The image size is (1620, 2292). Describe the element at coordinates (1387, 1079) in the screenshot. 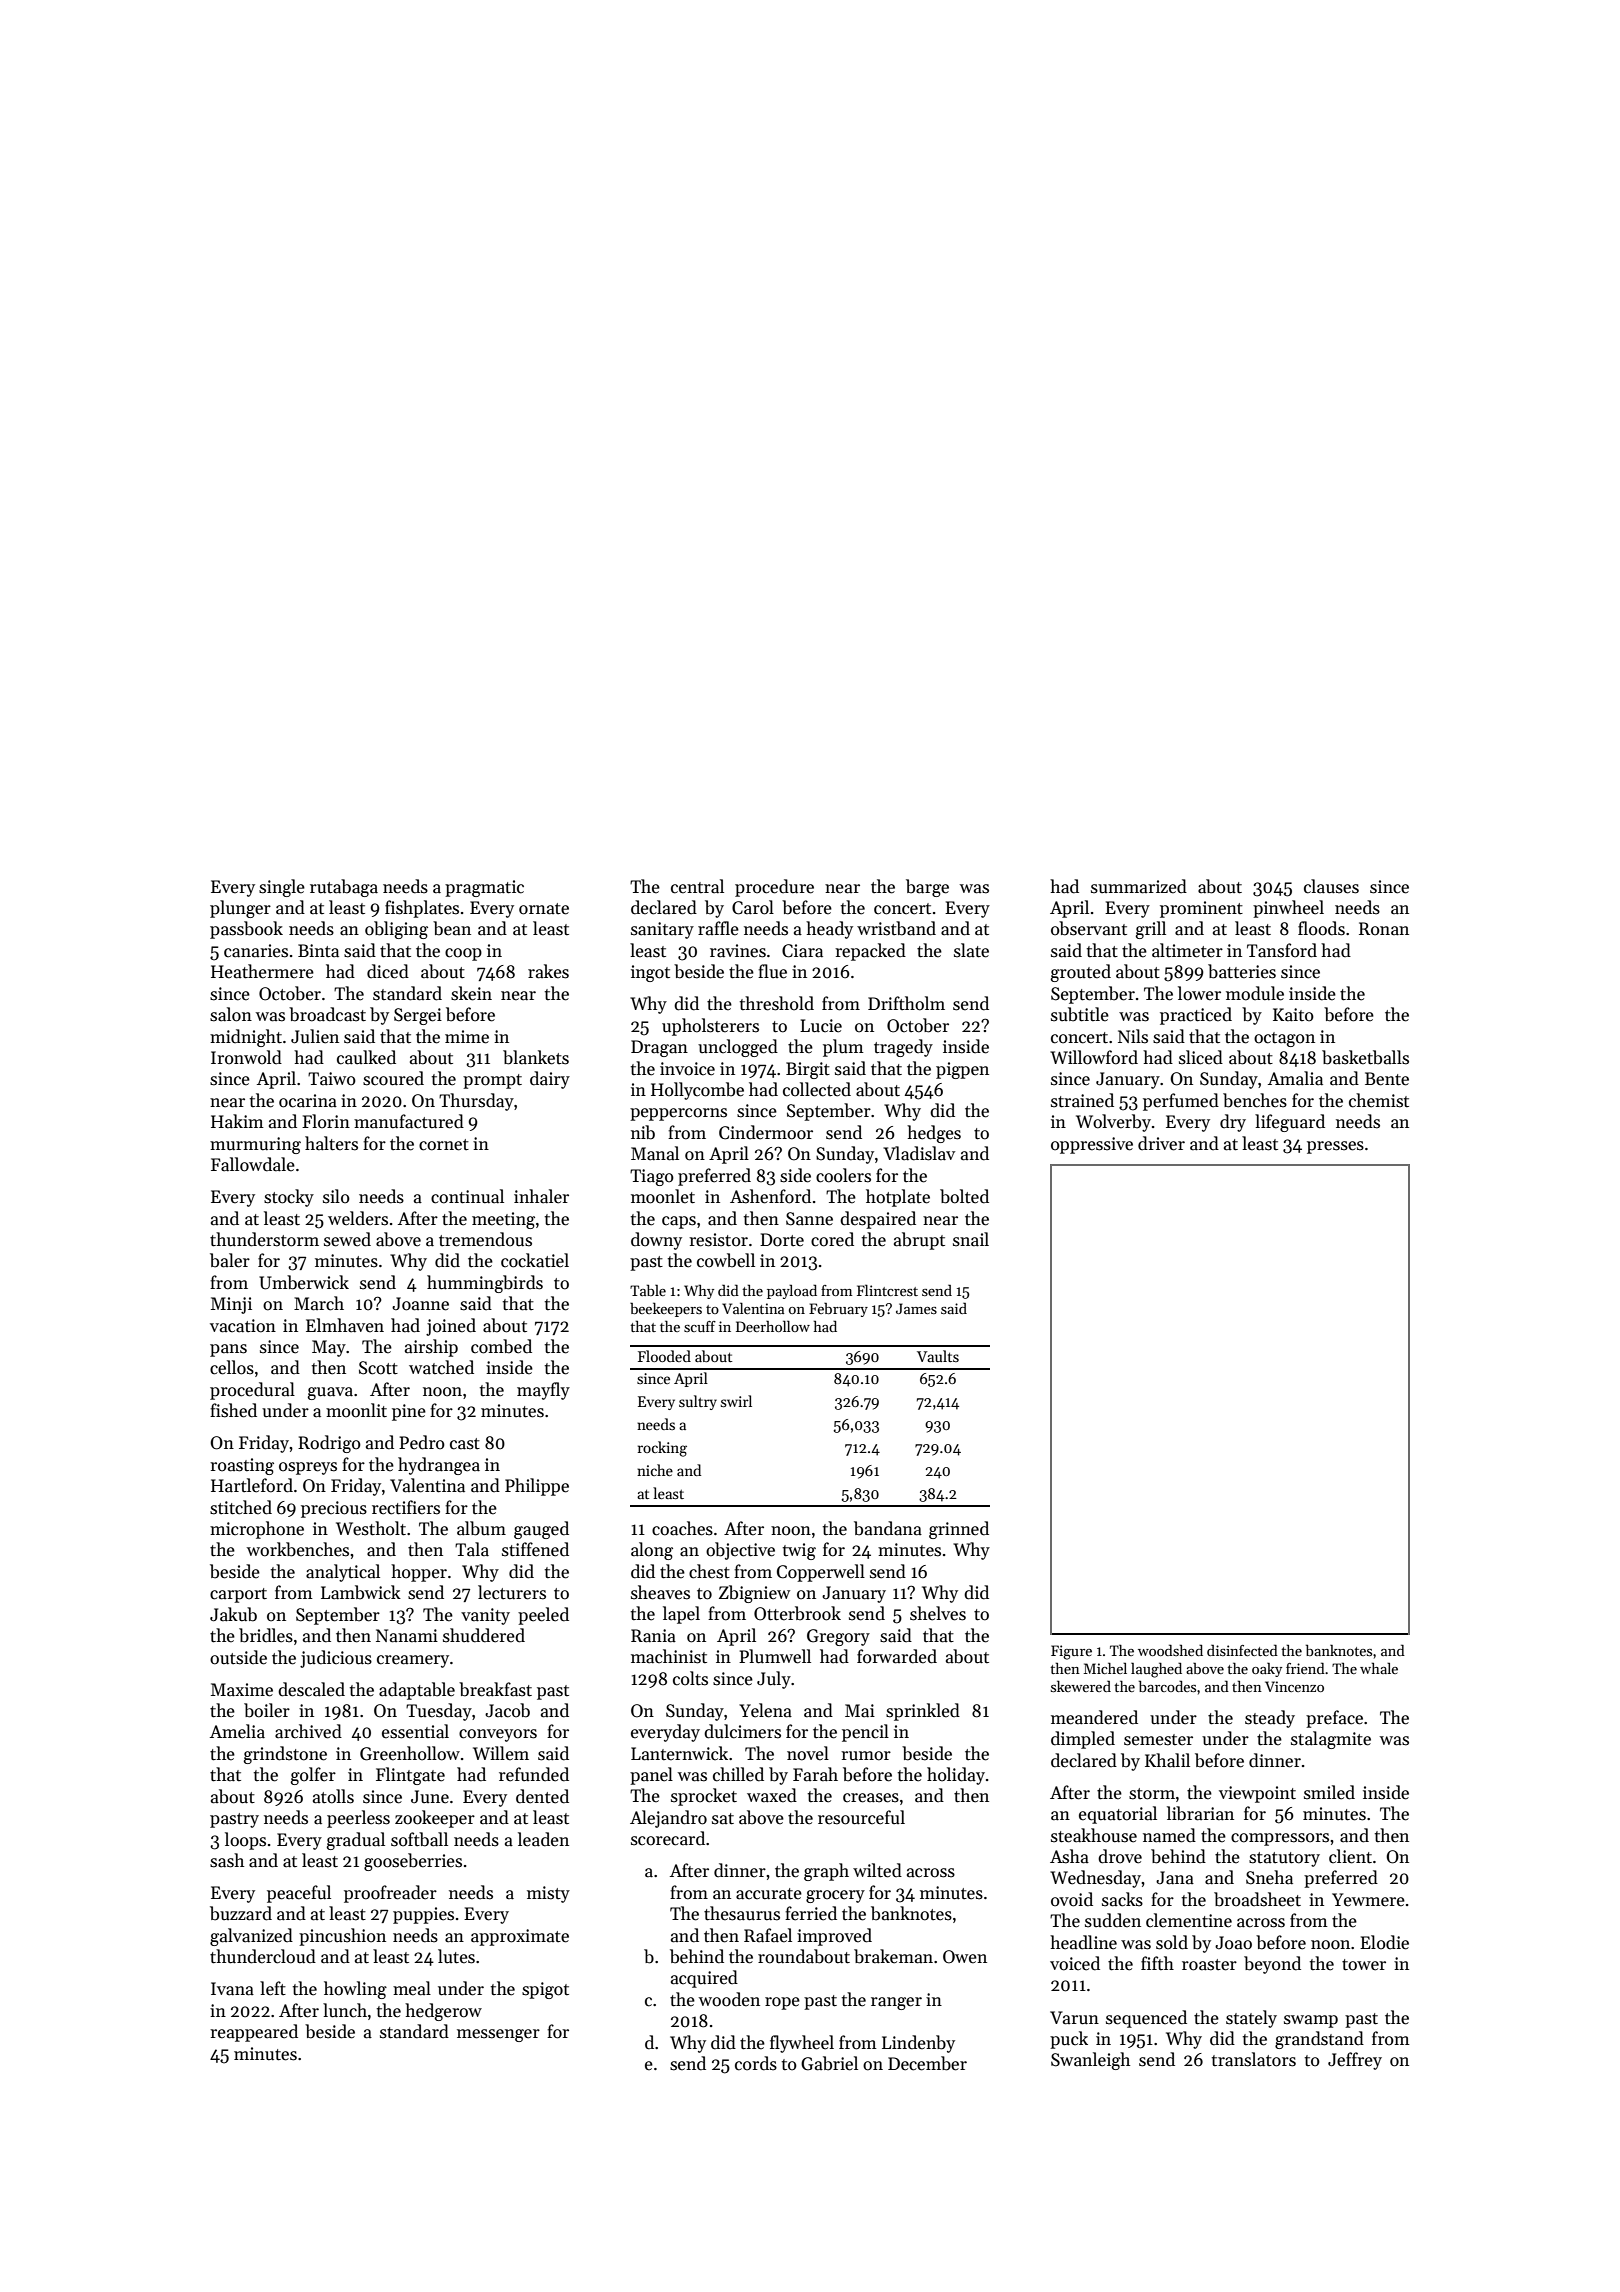

I see `Bente` at that location.
